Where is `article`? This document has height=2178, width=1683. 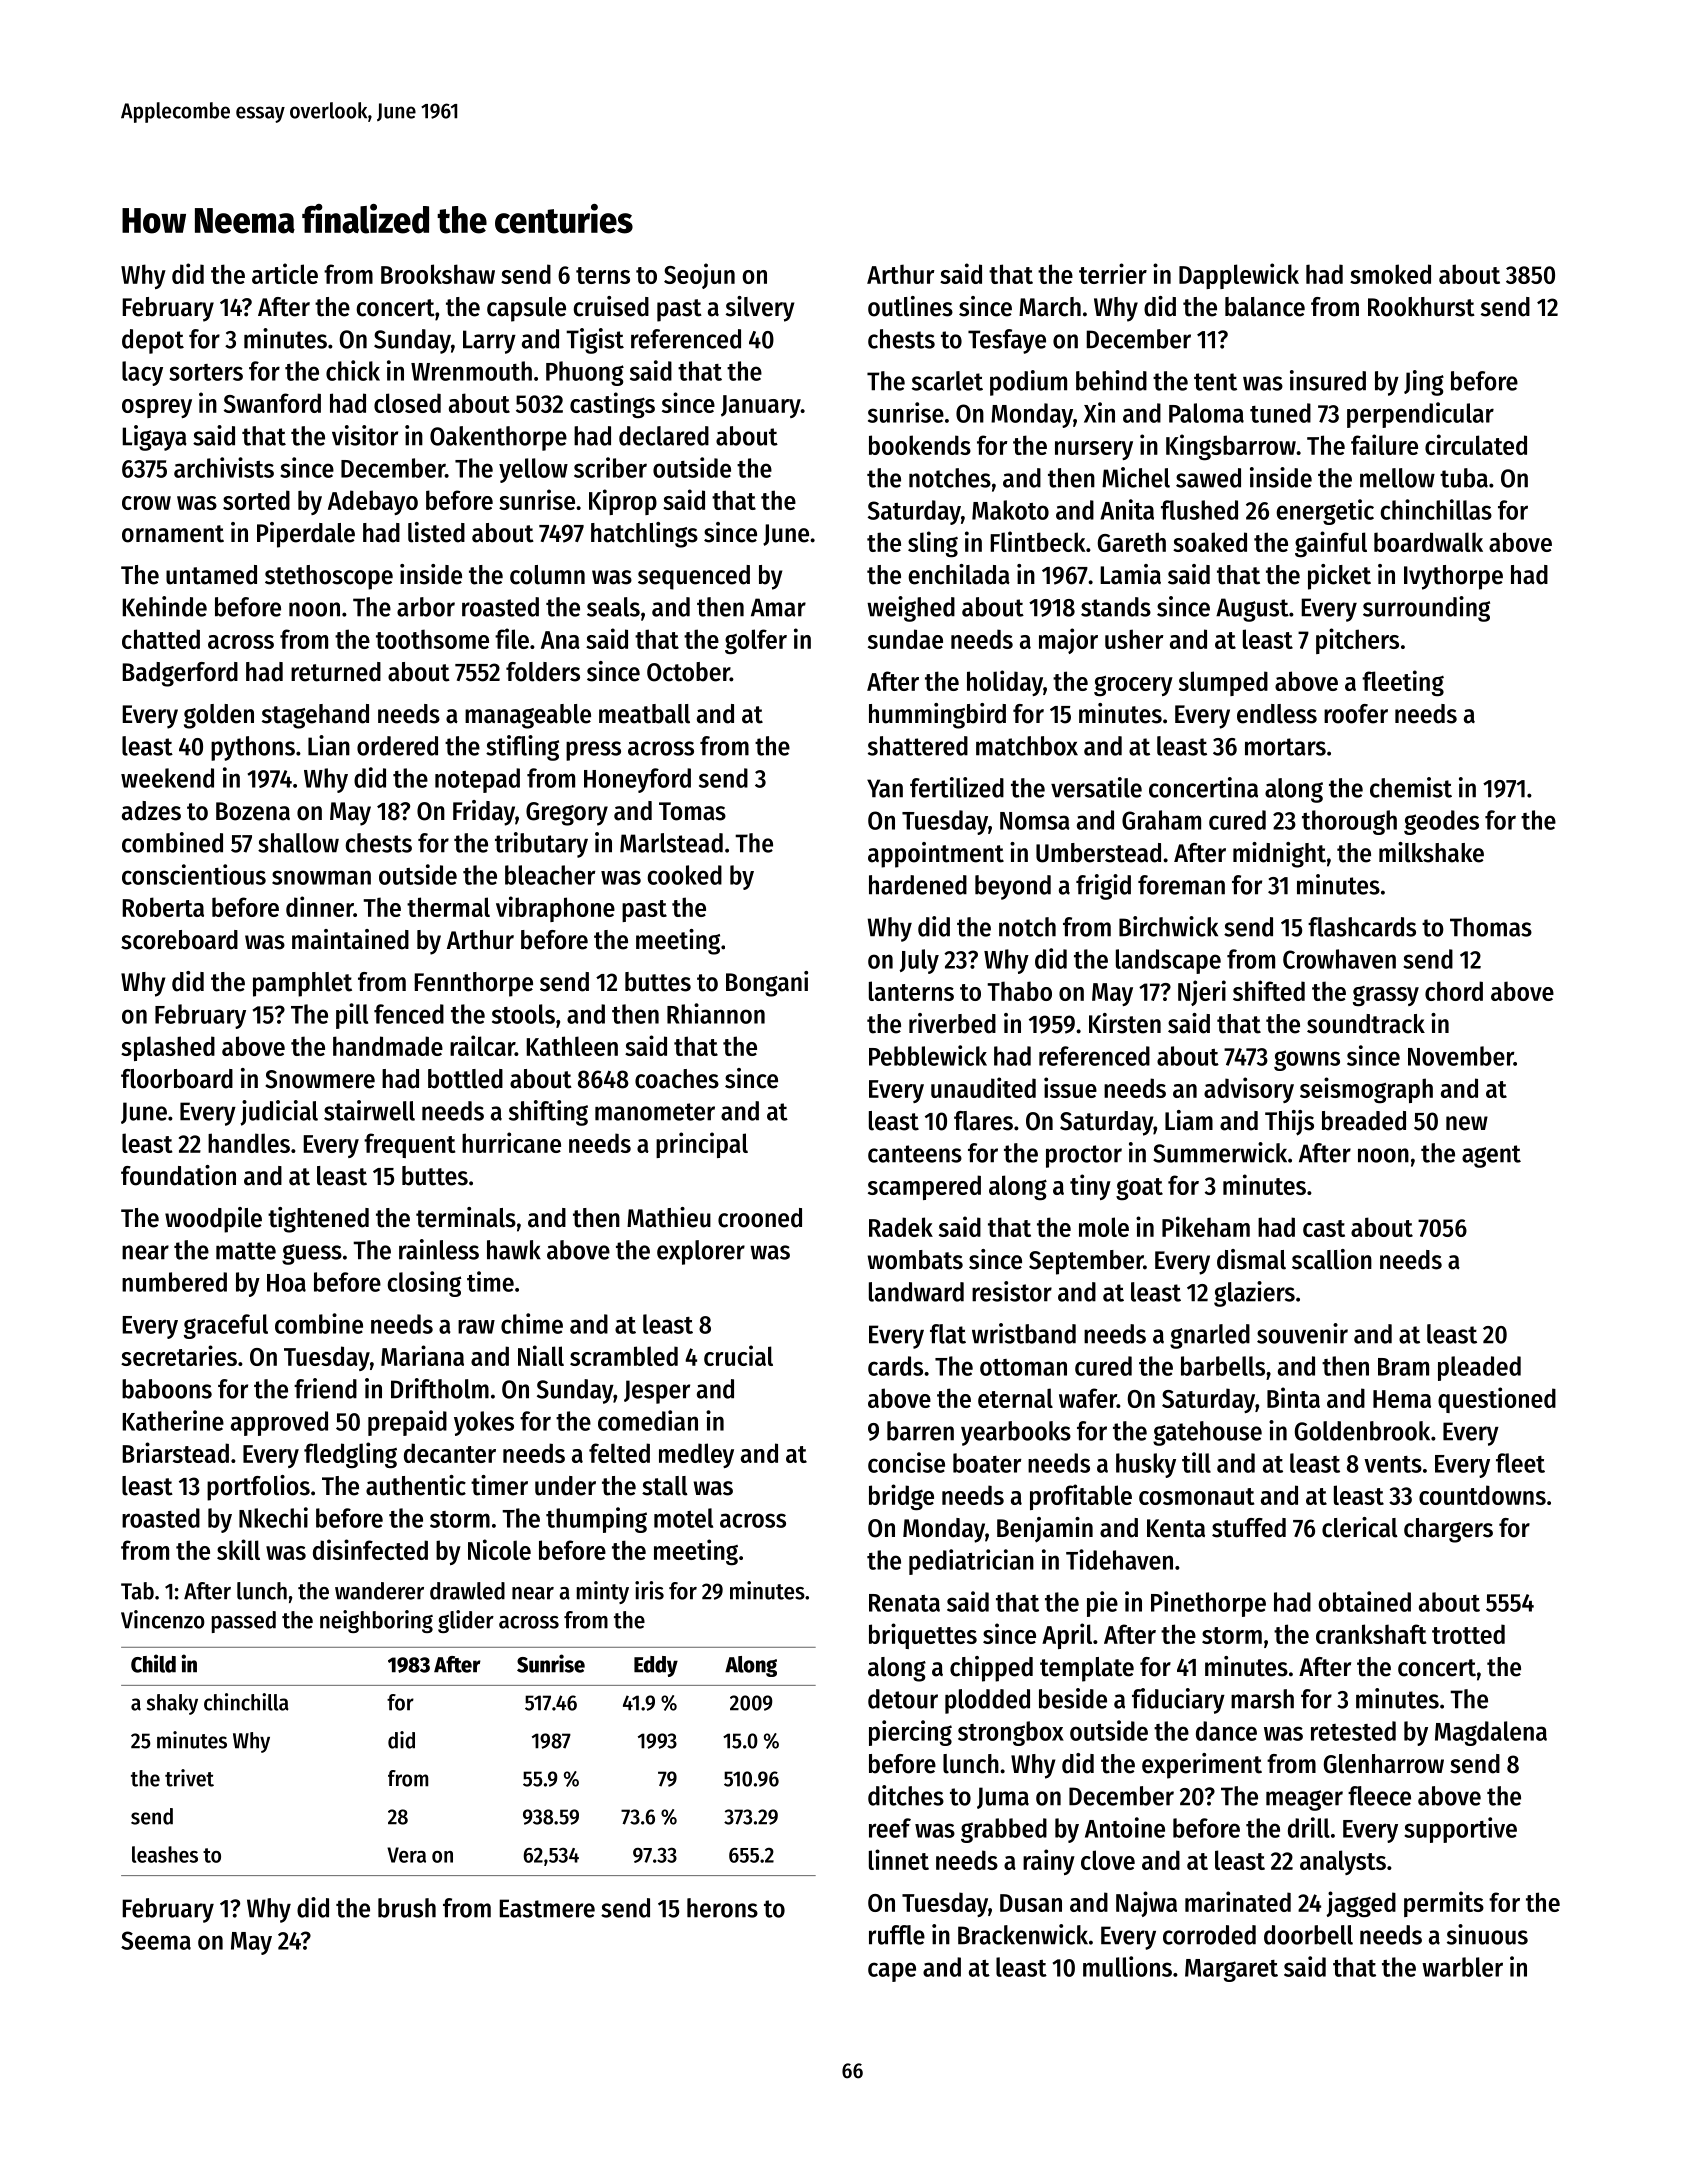 article is located at coordinates (285, 273).
